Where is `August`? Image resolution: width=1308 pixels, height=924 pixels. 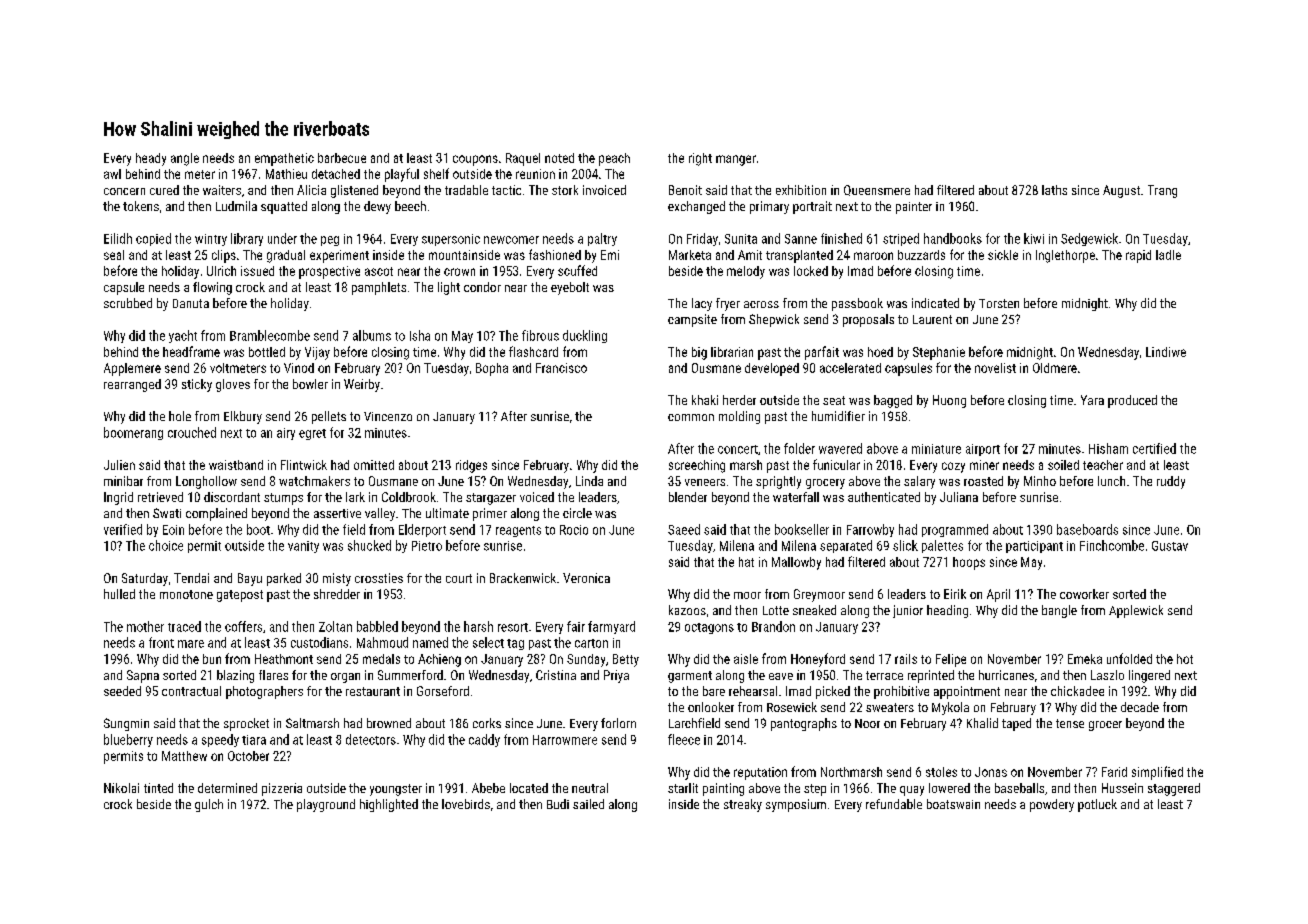 August is located at coordinates (1121, 191).
